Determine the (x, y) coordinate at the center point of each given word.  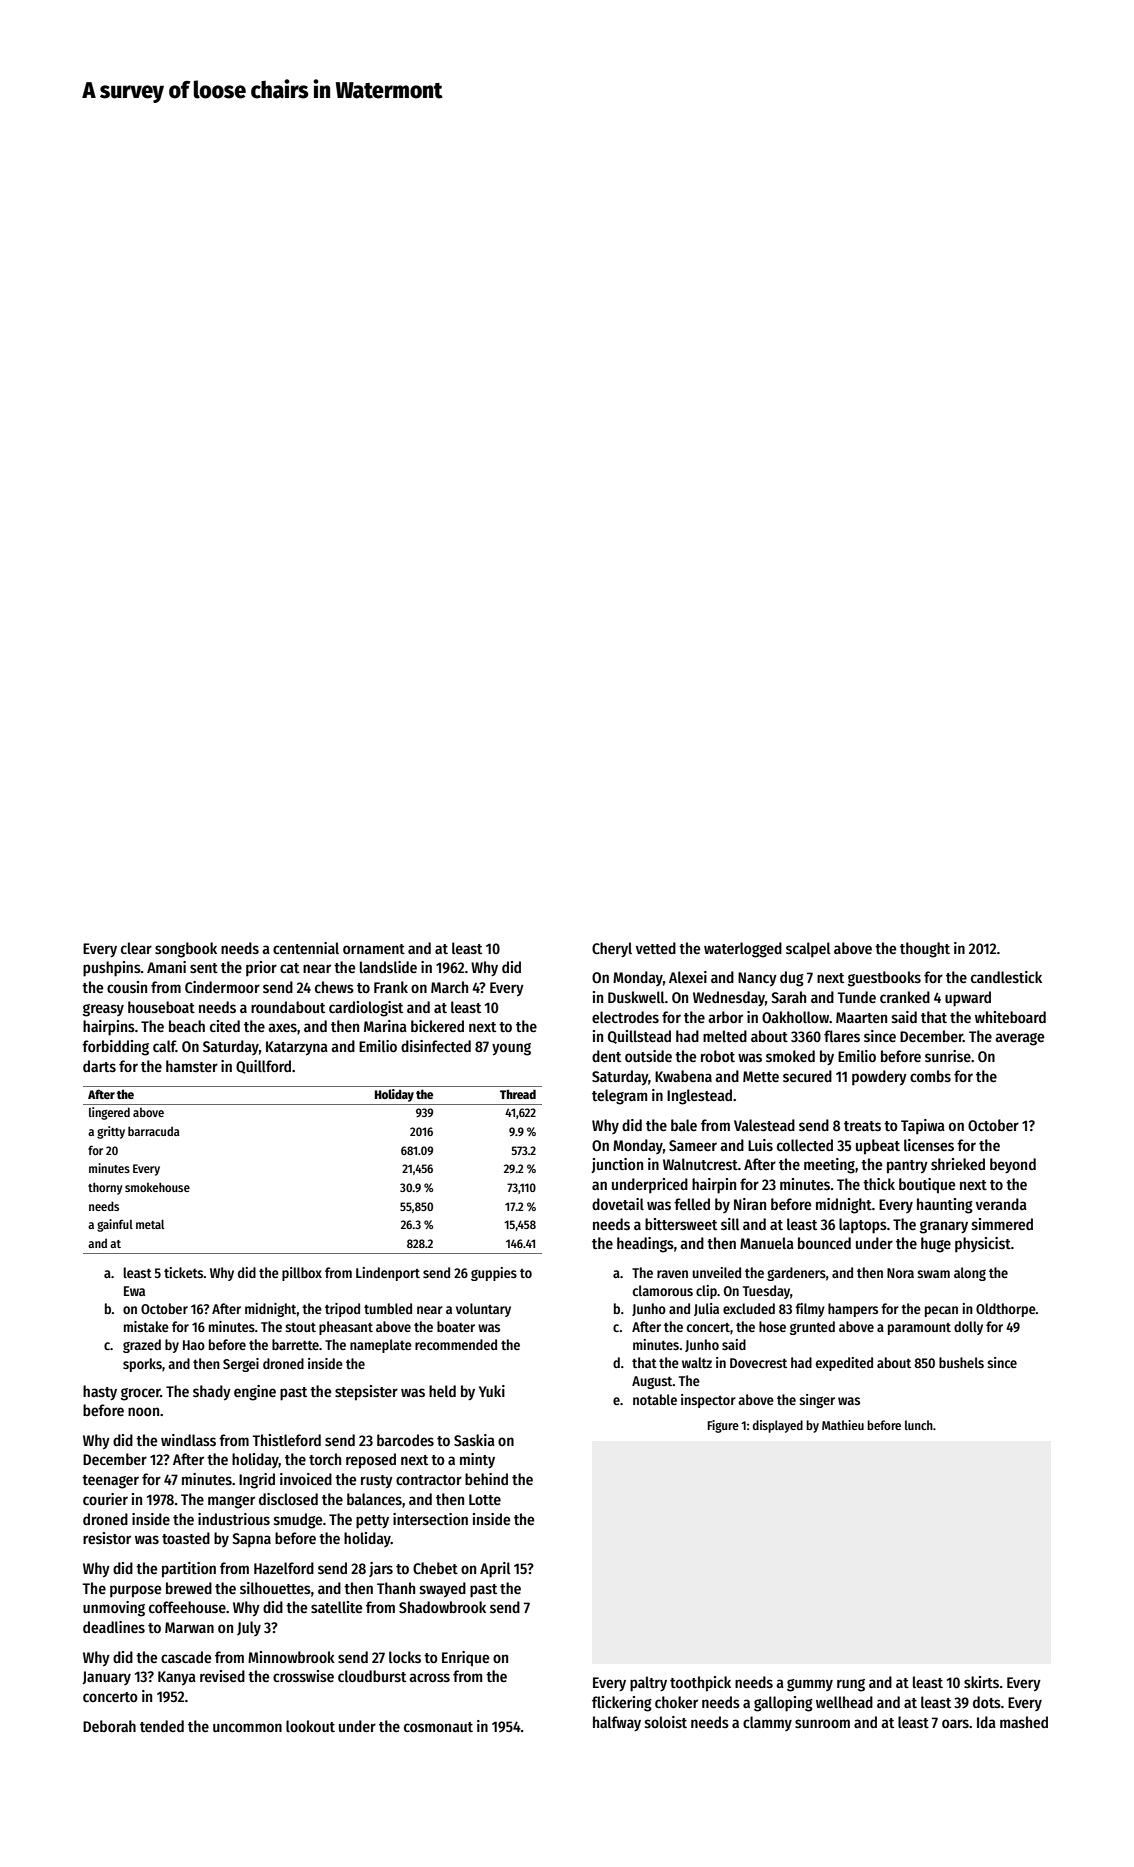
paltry (648, 1684)
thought (925, 950)
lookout (310, 1726)
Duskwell (636, 997)
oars (955, 1723)
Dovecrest (758, 1363)
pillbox (302, 1274)
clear (136, 948)
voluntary (483, 1310)
